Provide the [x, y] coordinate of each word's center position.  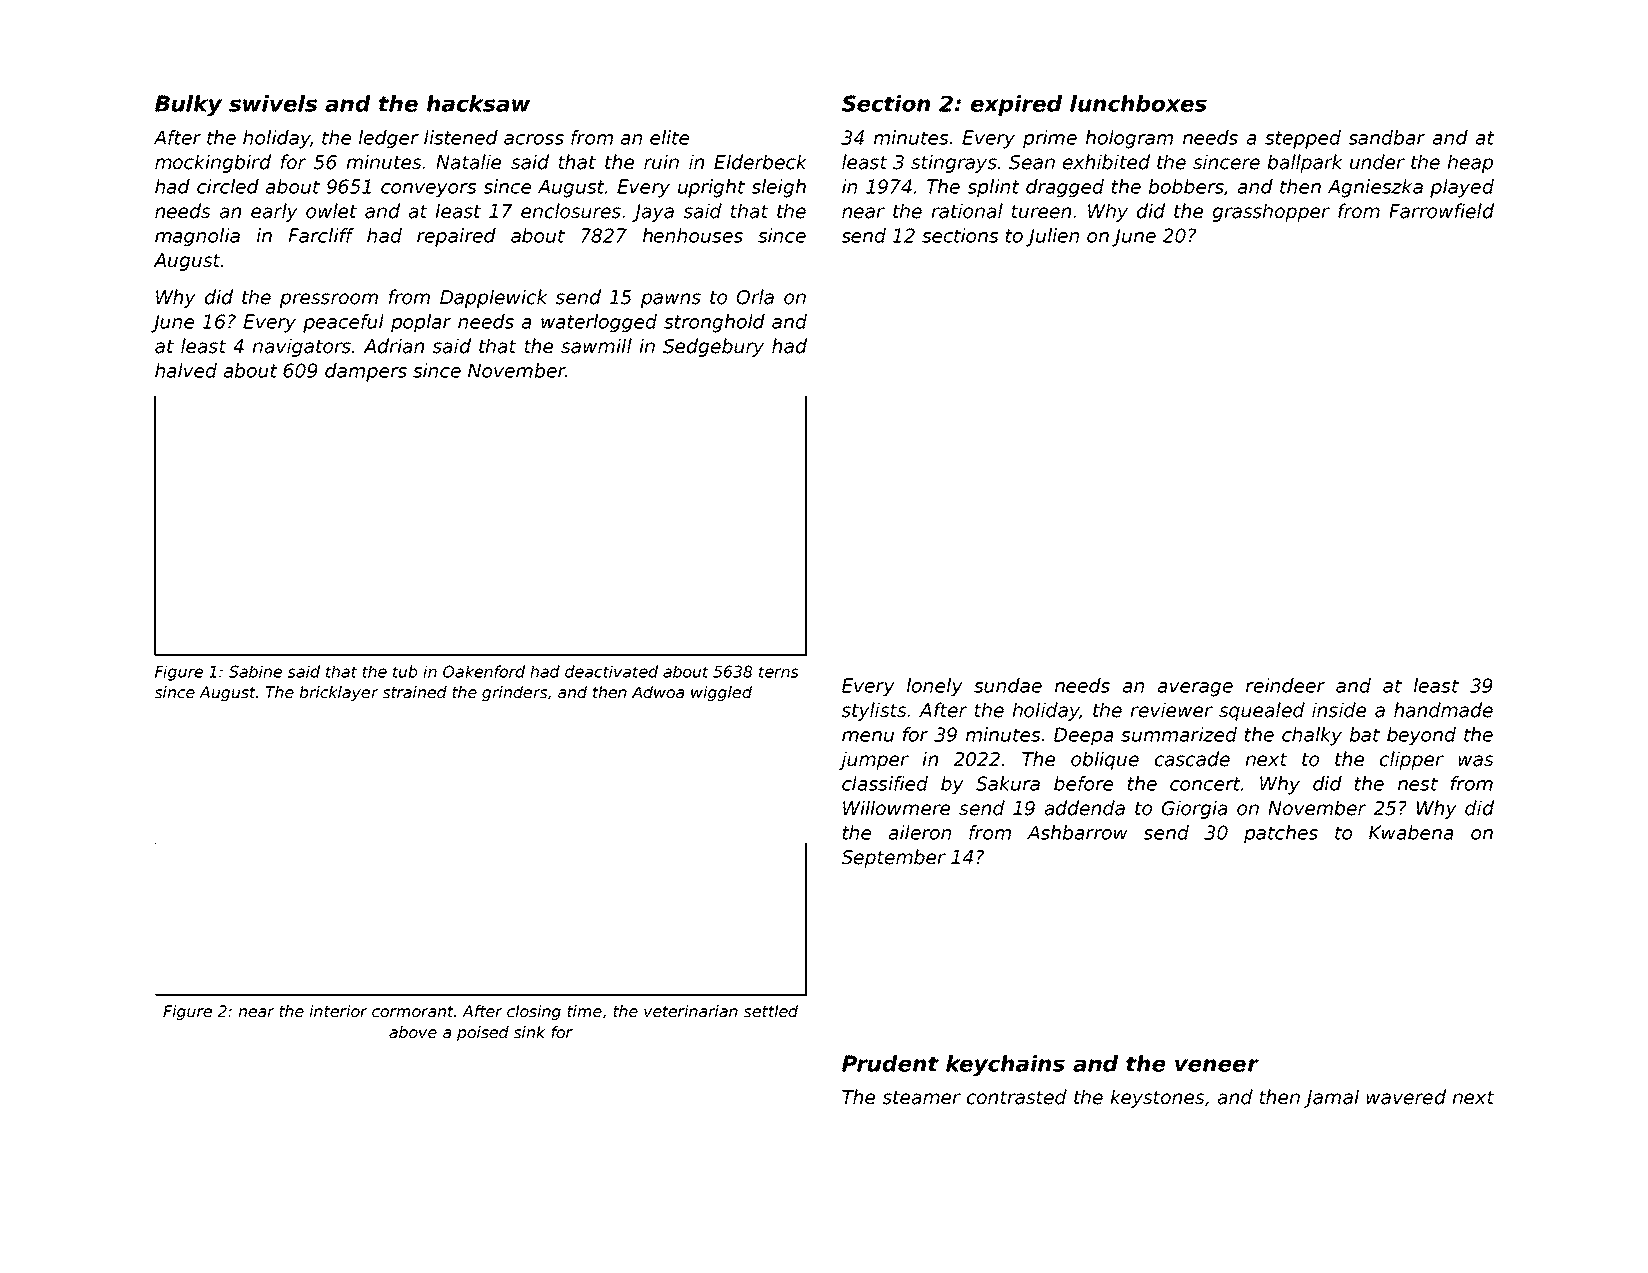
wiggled [721, 693]
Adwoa [658, 692]
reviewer [1172, 710]
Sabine [255, 671]
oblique [1105, 760]
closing [534, 1012]
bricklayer [338, 693]
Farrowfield [1441, 211]
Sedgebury [713, 347]
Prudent [890, 1063]
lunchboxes [1138, 103]
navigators [302, 347]
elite [669, 137]
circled [228, 186]
